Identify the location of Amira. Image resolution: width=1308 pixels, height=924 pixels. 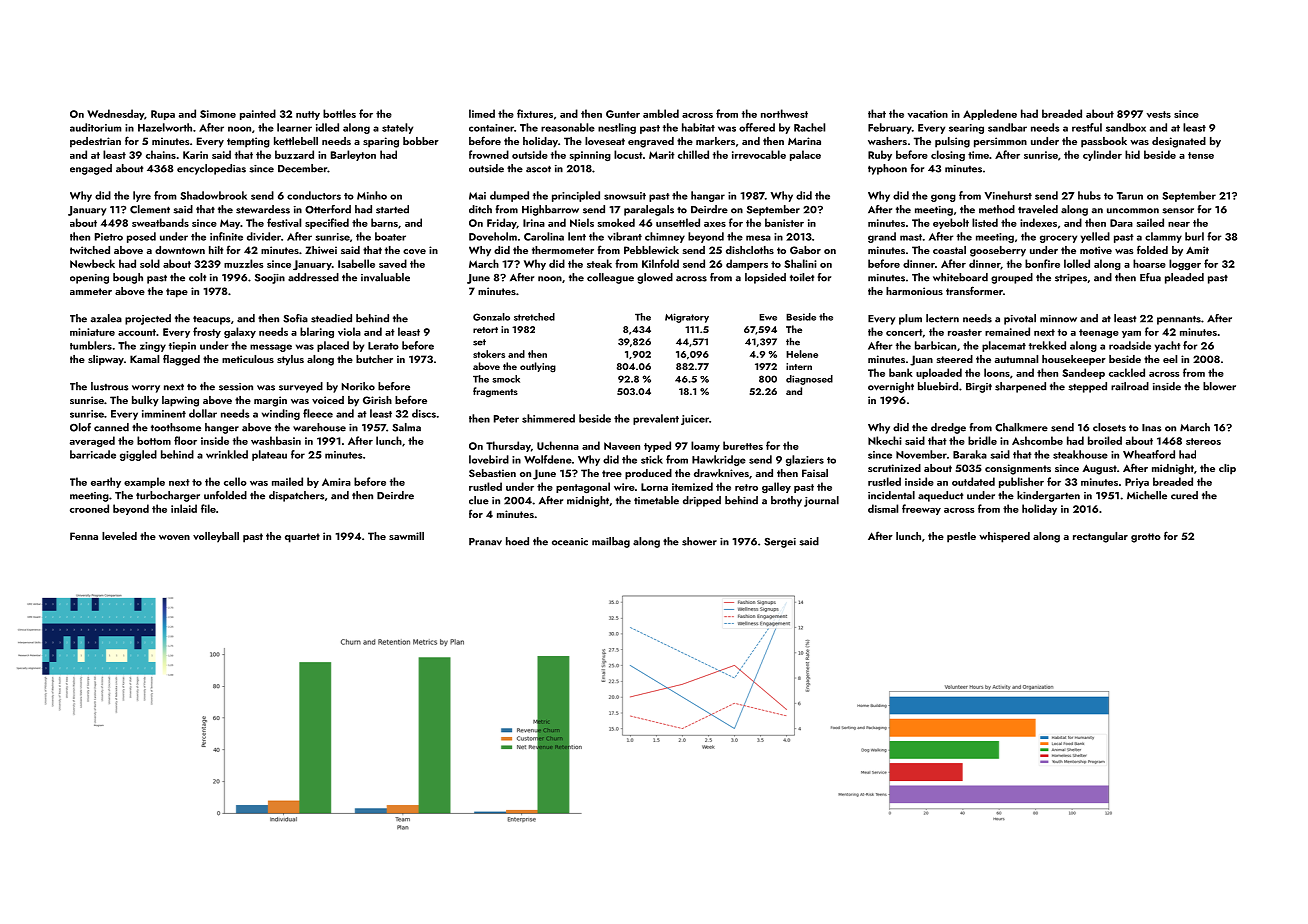
(336, 482).
